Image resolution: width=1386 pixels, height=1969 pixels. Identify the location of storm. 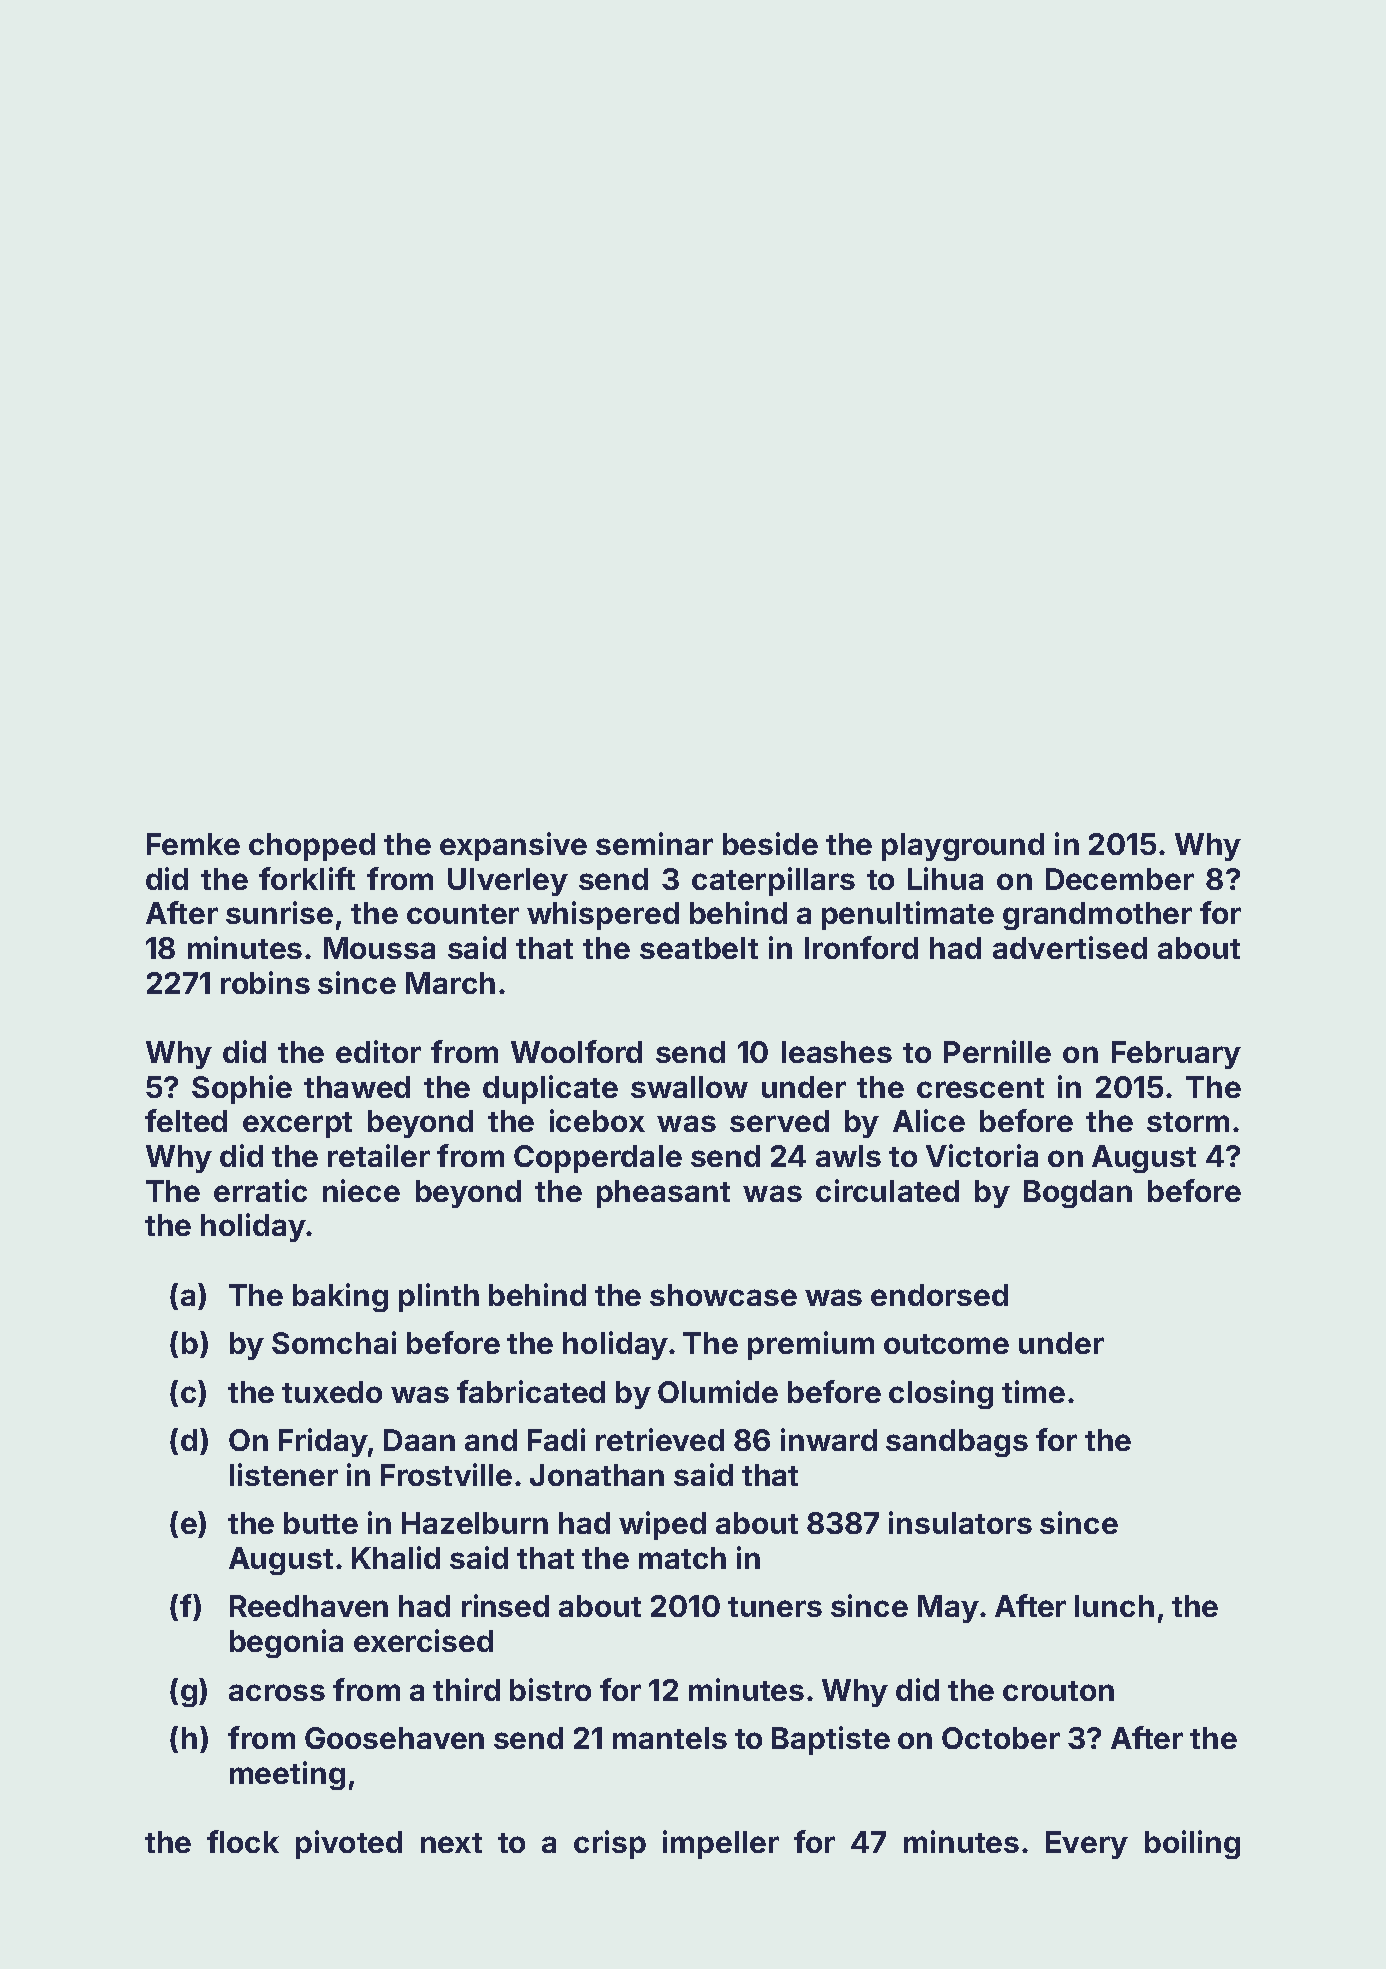
(1188, 1122).
